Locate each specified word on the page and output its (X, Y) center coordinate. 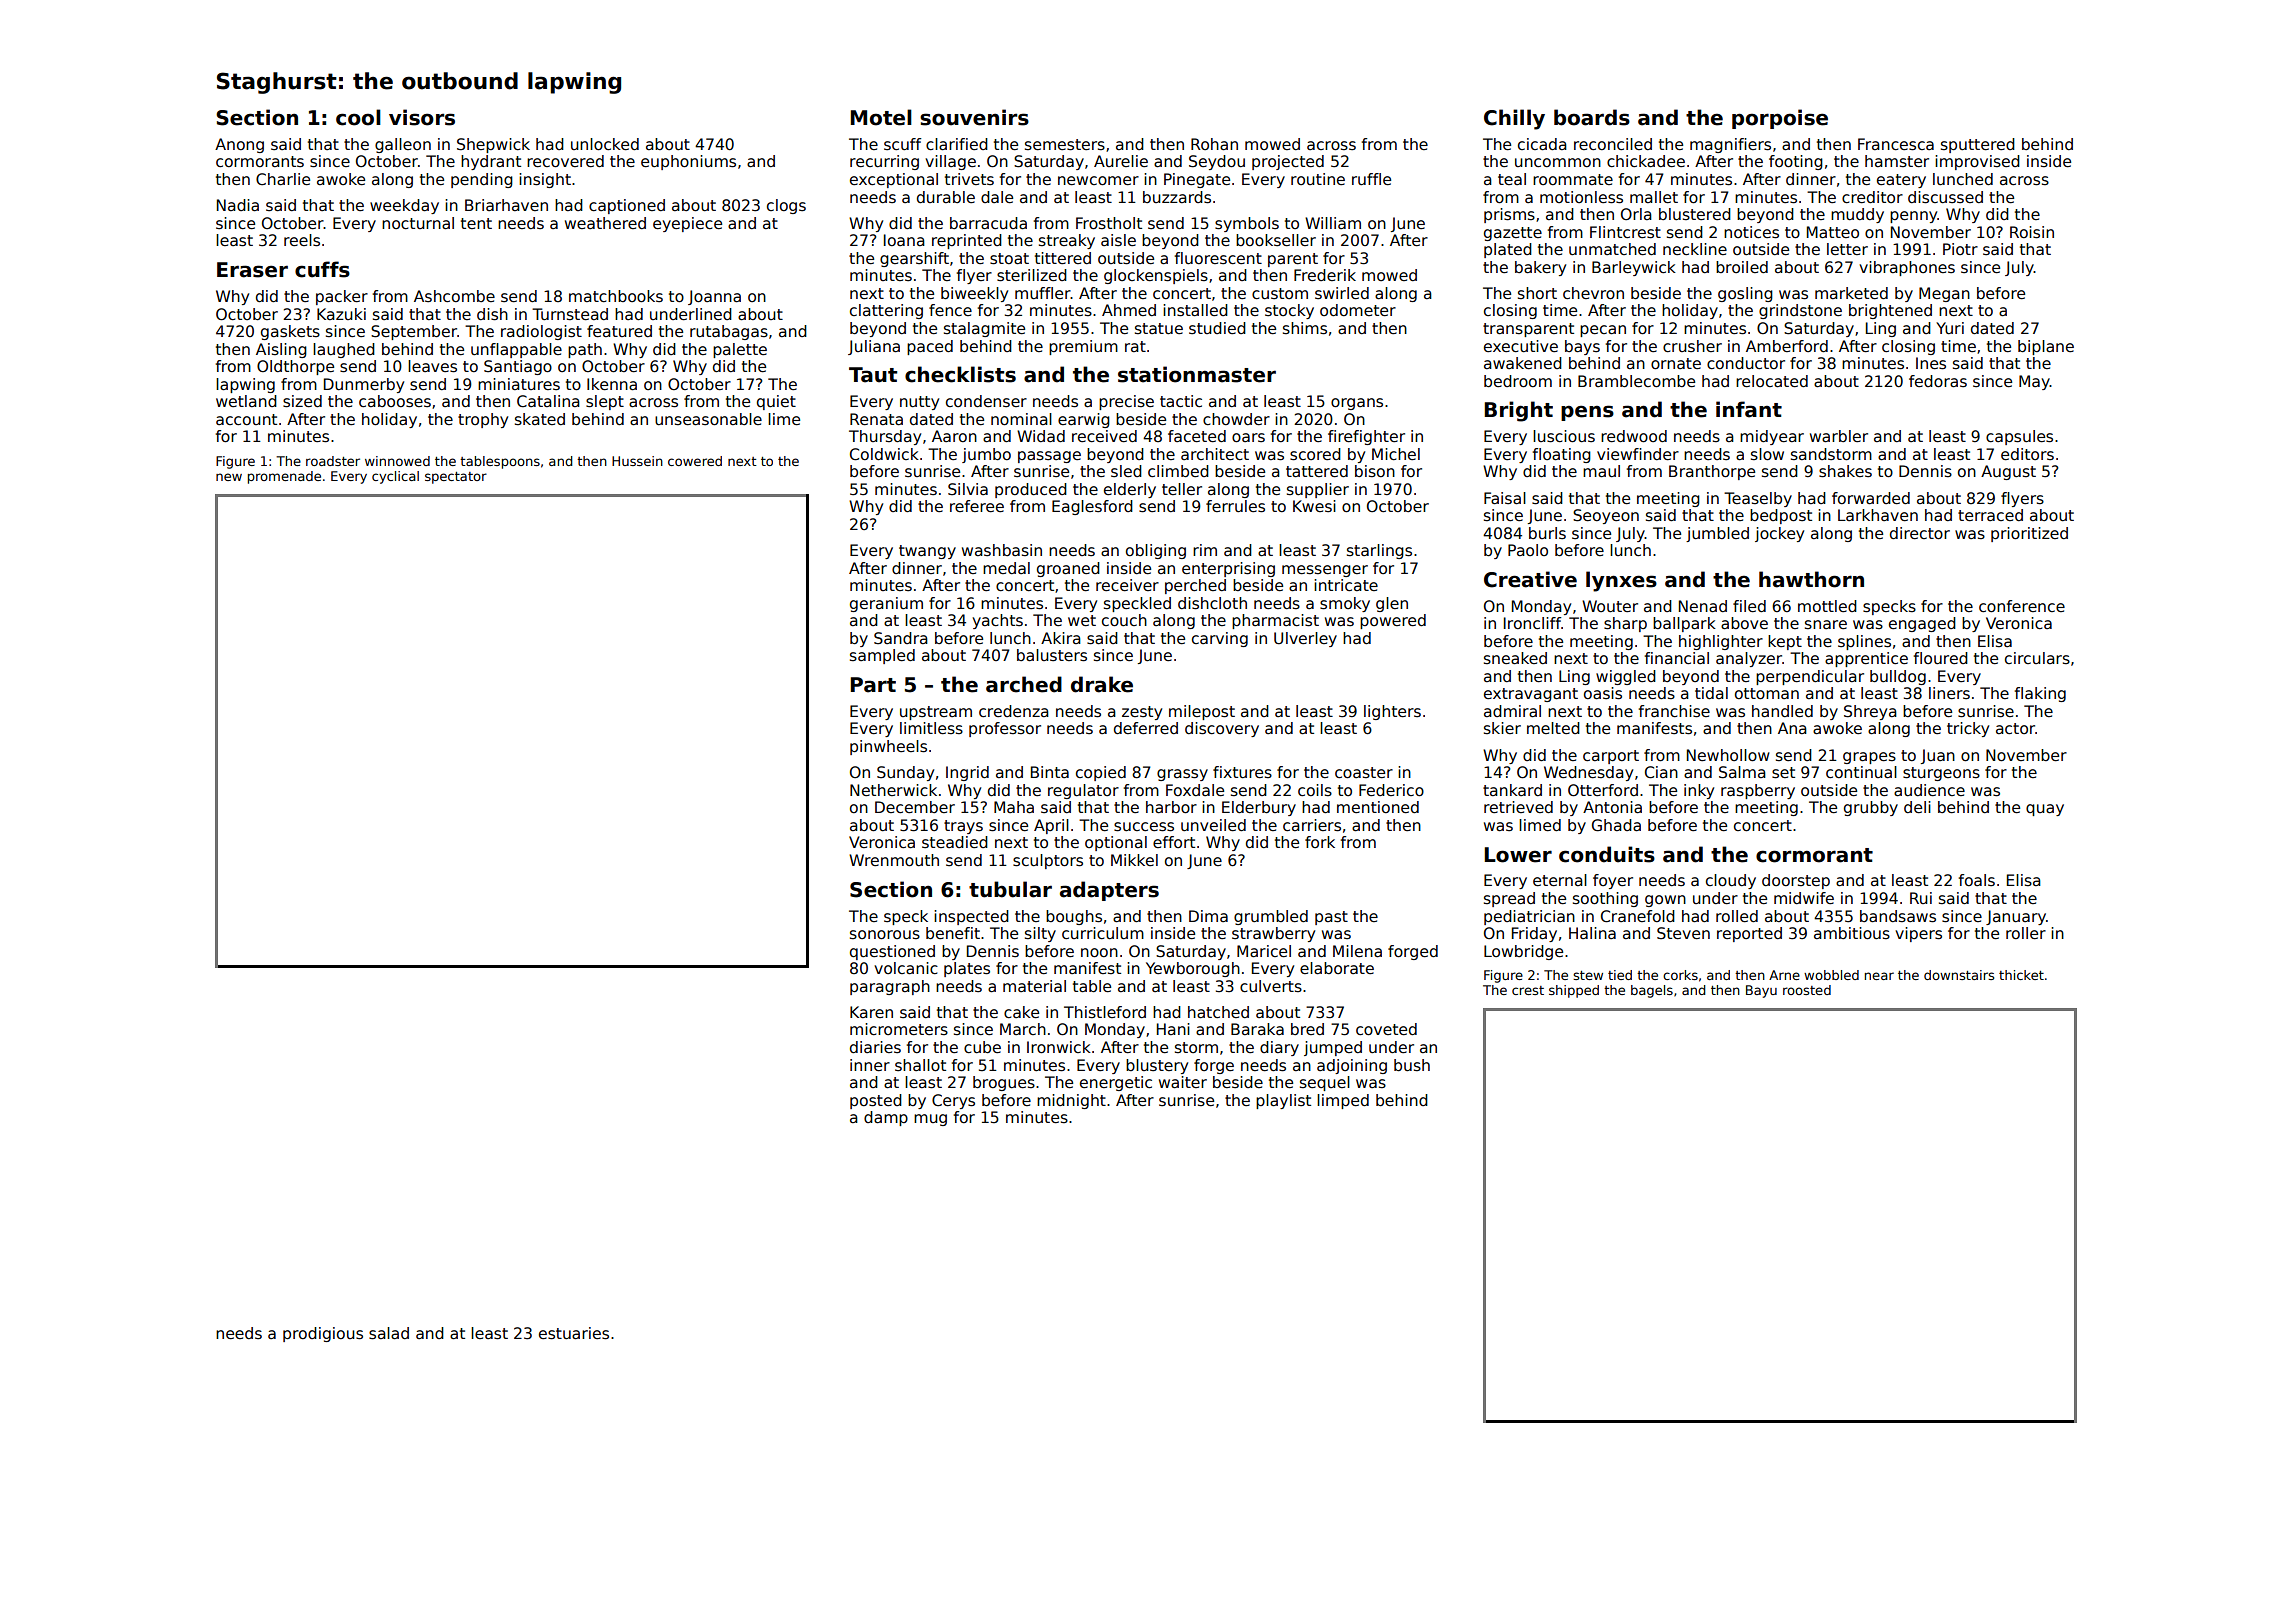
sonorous (885, 935)
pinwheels (888, 747)
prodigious (323, 1334)
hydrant (491, 162)
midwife (1804, 898)
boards (1592, 117)
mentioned (1378, 807)
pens (1587, 413)
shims (1305, 328)
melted (1553, 728)
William (1333, 223)
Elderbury (1259, 808)
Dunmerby (364, 385)
